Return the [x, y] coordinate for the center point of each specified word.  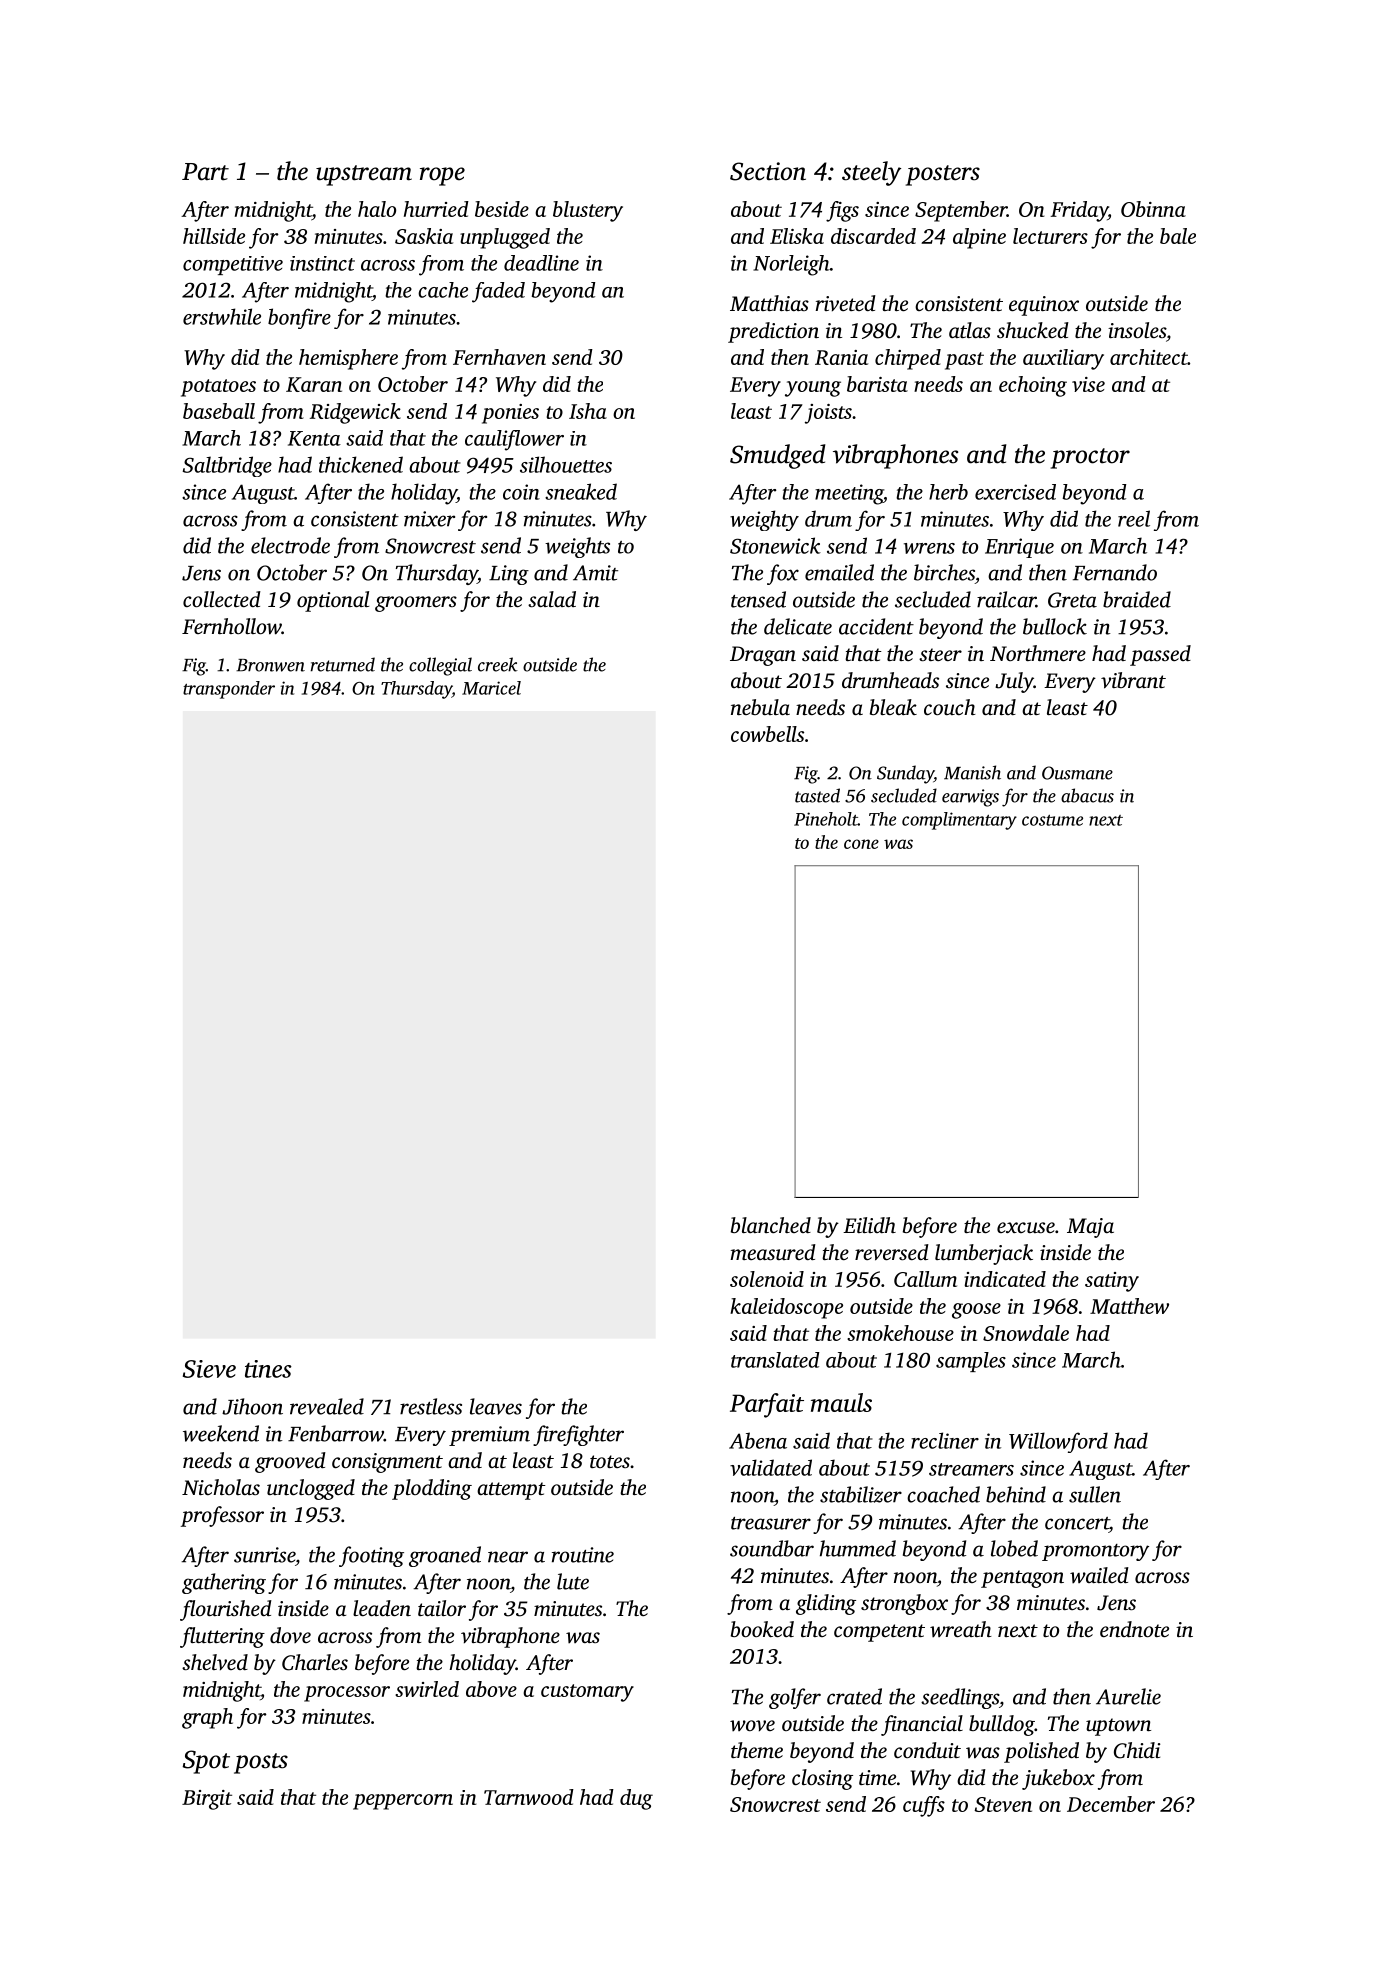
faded [498, 292]
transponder [229, 690]
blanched [771, 1225]
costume [1052, 820]
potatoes [218, 388]
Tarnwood [529, 1797]
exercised [1015, 492]
